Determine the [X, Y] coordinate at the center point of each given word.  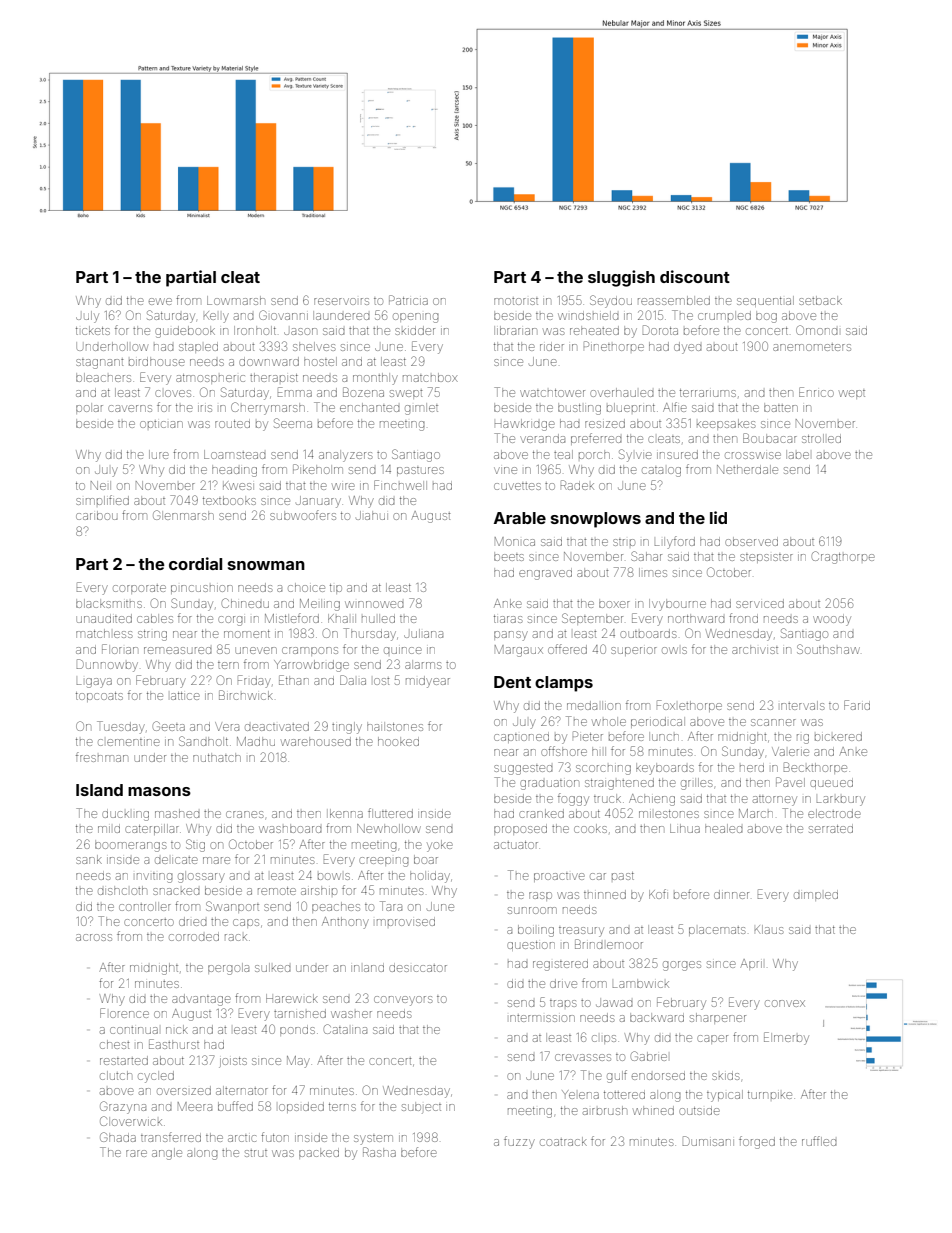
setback [820, 300]
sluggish [621, 278]
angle [167, 1154]
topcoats [99, 697]
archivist [755, 649]
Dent [512, 682]
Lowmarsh [236, 300]
